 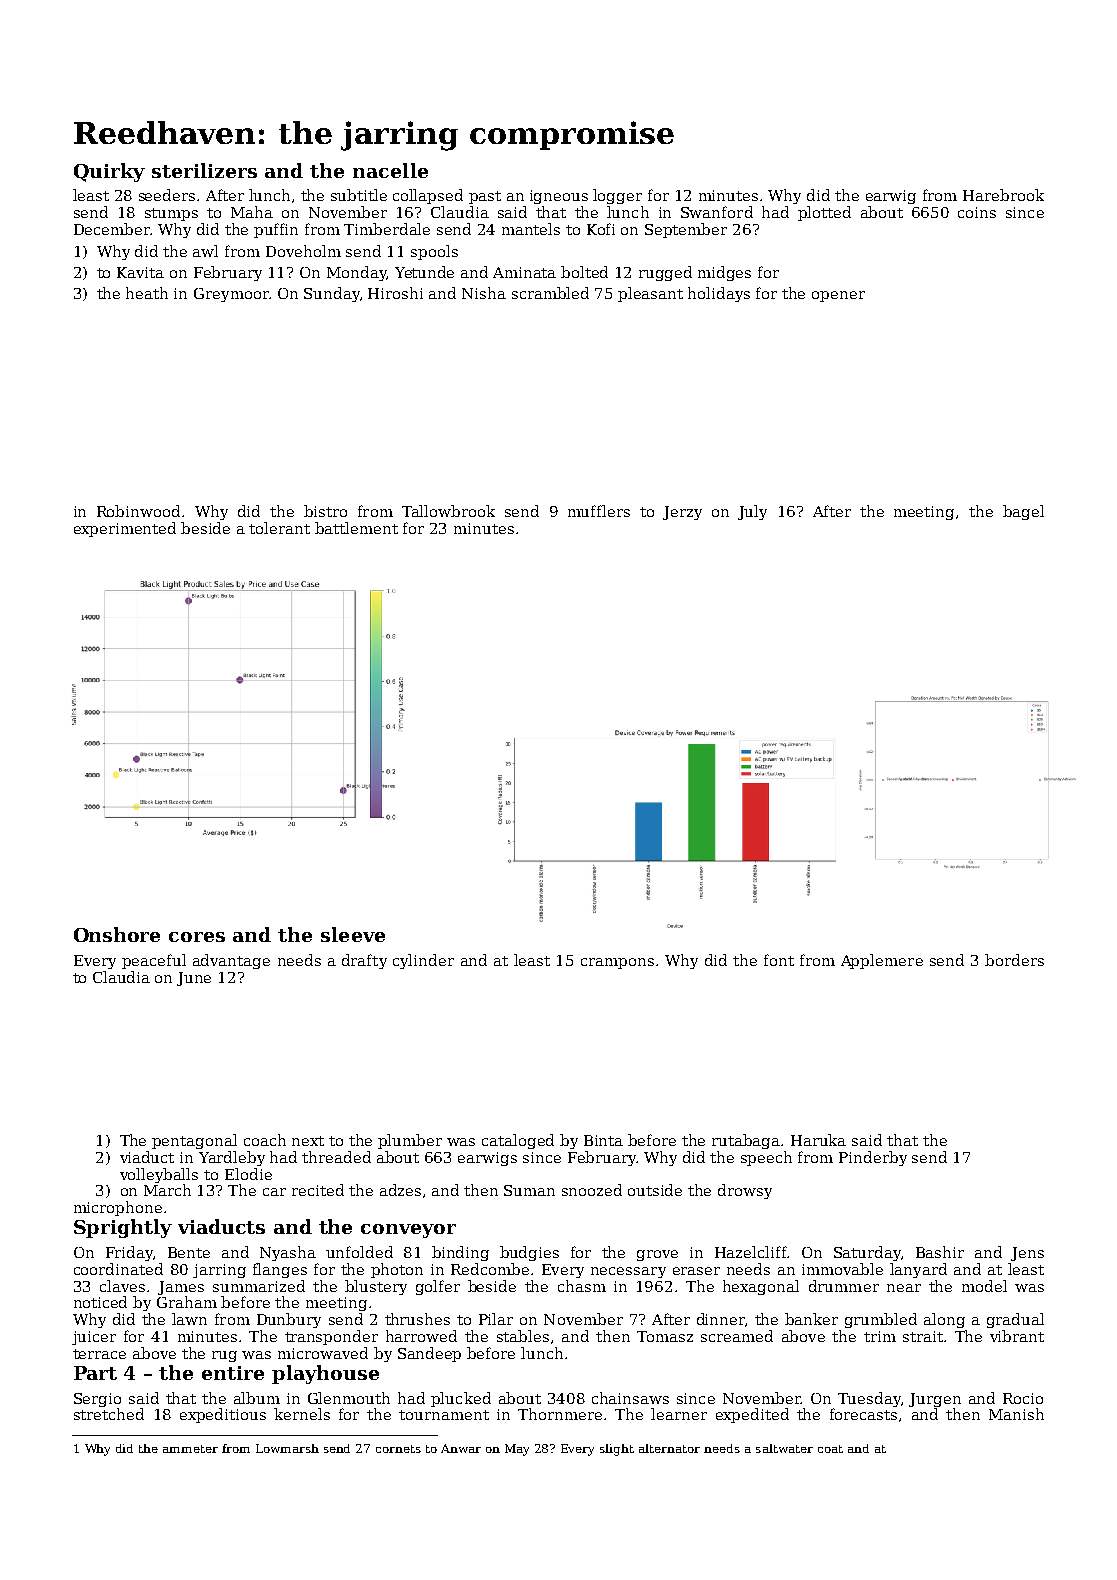 What do you see at coordinates (109, 172) in the page?
I see `Quirky` at bounding box center [109, 172].
